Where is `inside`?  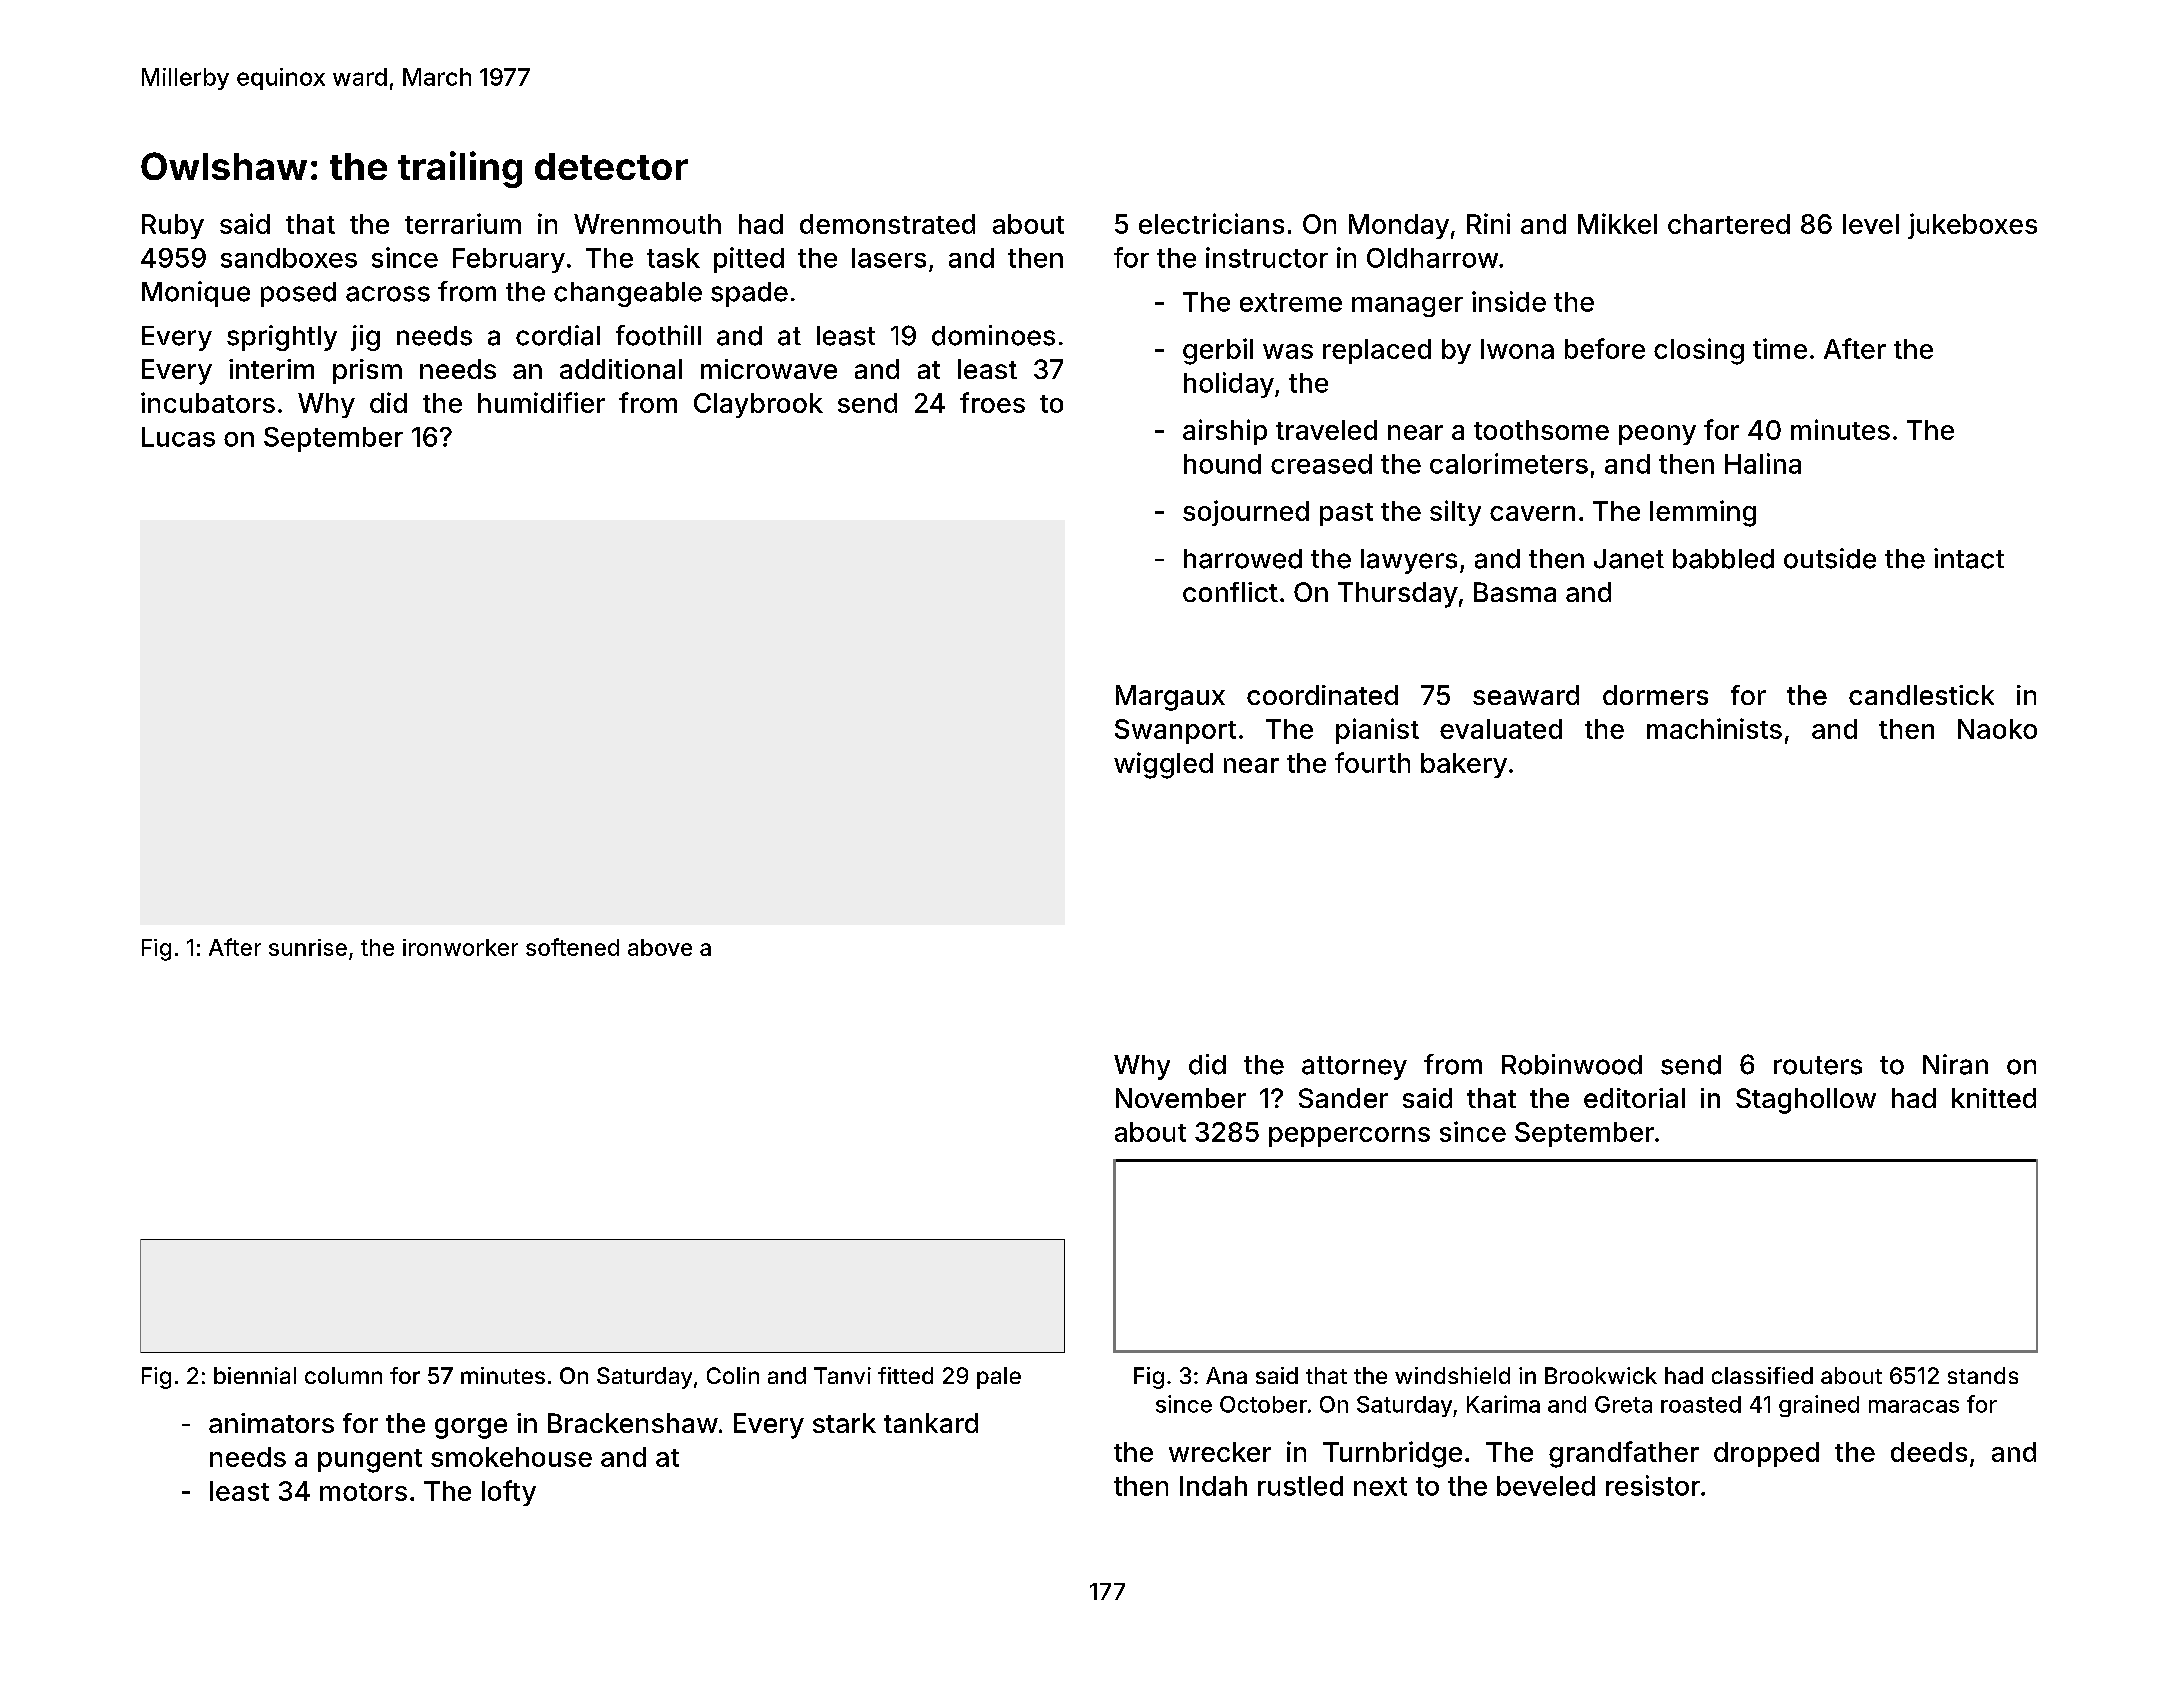
inside is located at coordinates (1509, 301).
